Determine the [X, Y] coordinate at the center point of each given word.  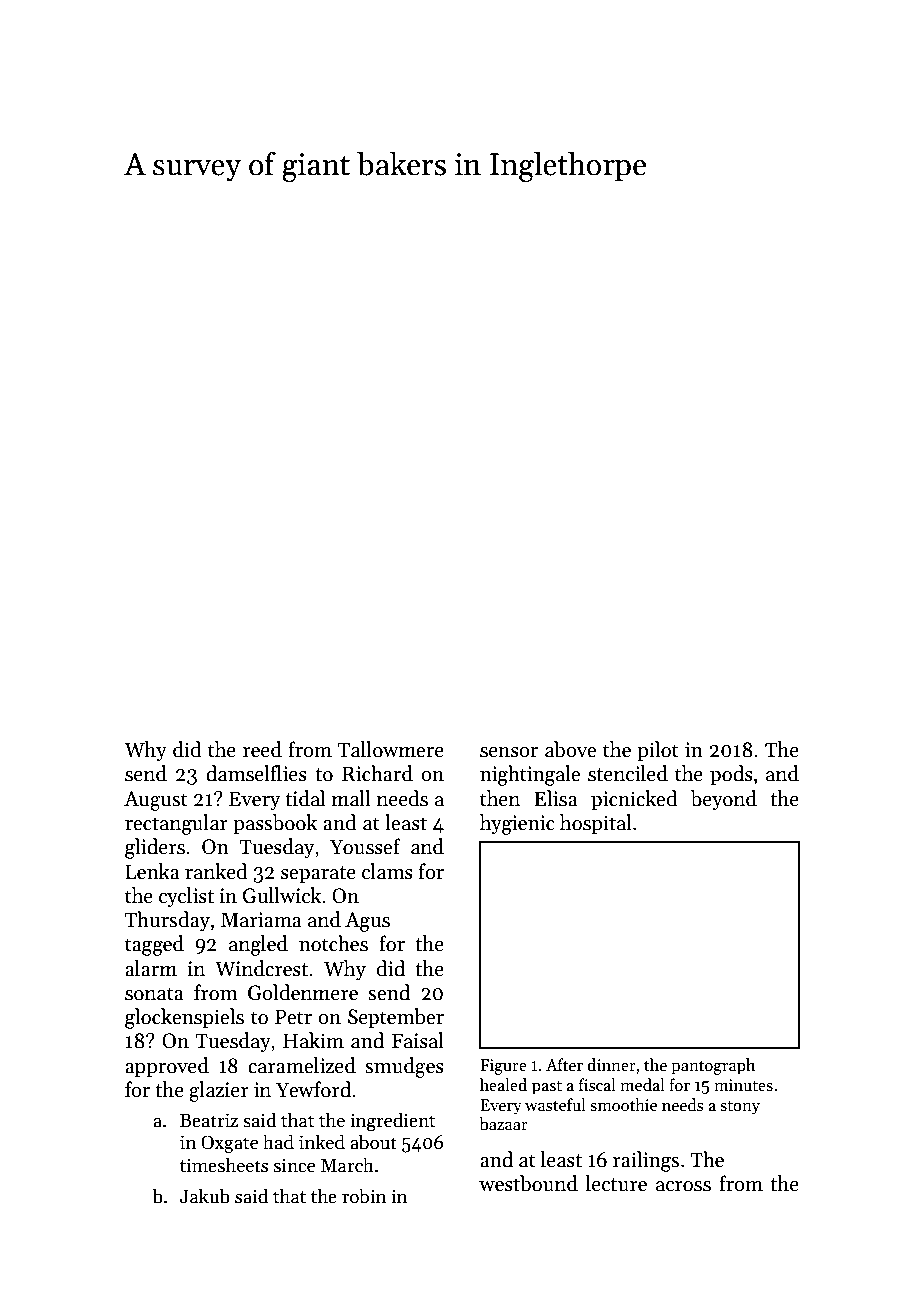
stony [740, 1108]
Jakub [205, 1196]
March [347, 1165]
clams [387, 871]
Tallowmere [391, 749]
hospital [596, 824]
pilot [658, 751]
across [683, 1186]
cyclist [186, 897]
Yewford [313, 1089]
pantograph [713, 1066]
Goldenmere [303, 992]
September [396, 1018]
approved [167, 1067]
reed [262, 749]
